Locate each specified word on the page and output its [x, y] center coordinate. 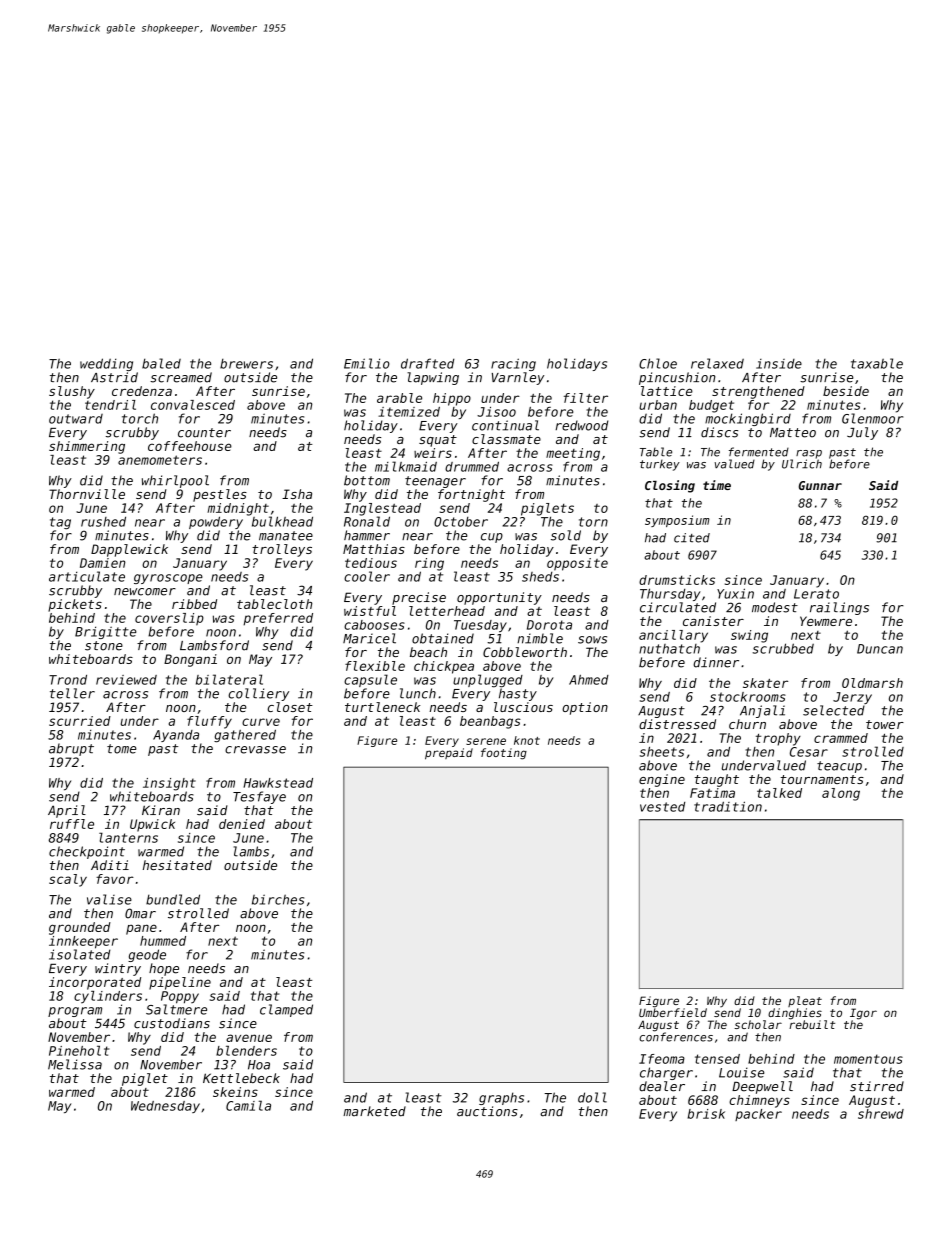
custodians [172, 1023]
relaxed [717, 363]
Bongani [190, 660]
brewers [246, 364]
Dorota [549, 625]
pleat [805, 1001]
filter [586, 398]
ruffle [72, 824]
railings [839, 608]
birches [278, 899]
